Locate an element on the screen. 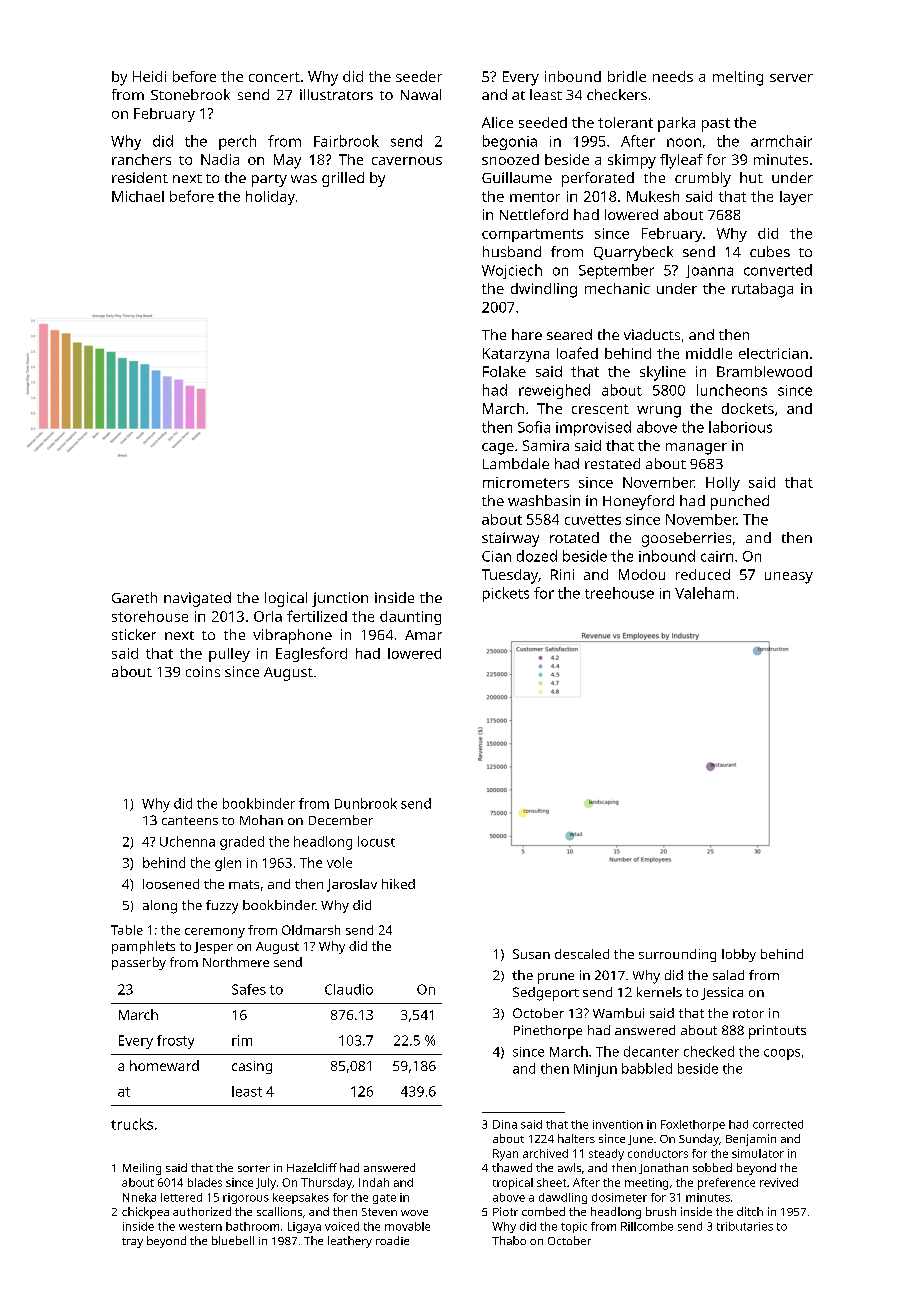  Ryan is located at coordinates (505, 1155).
